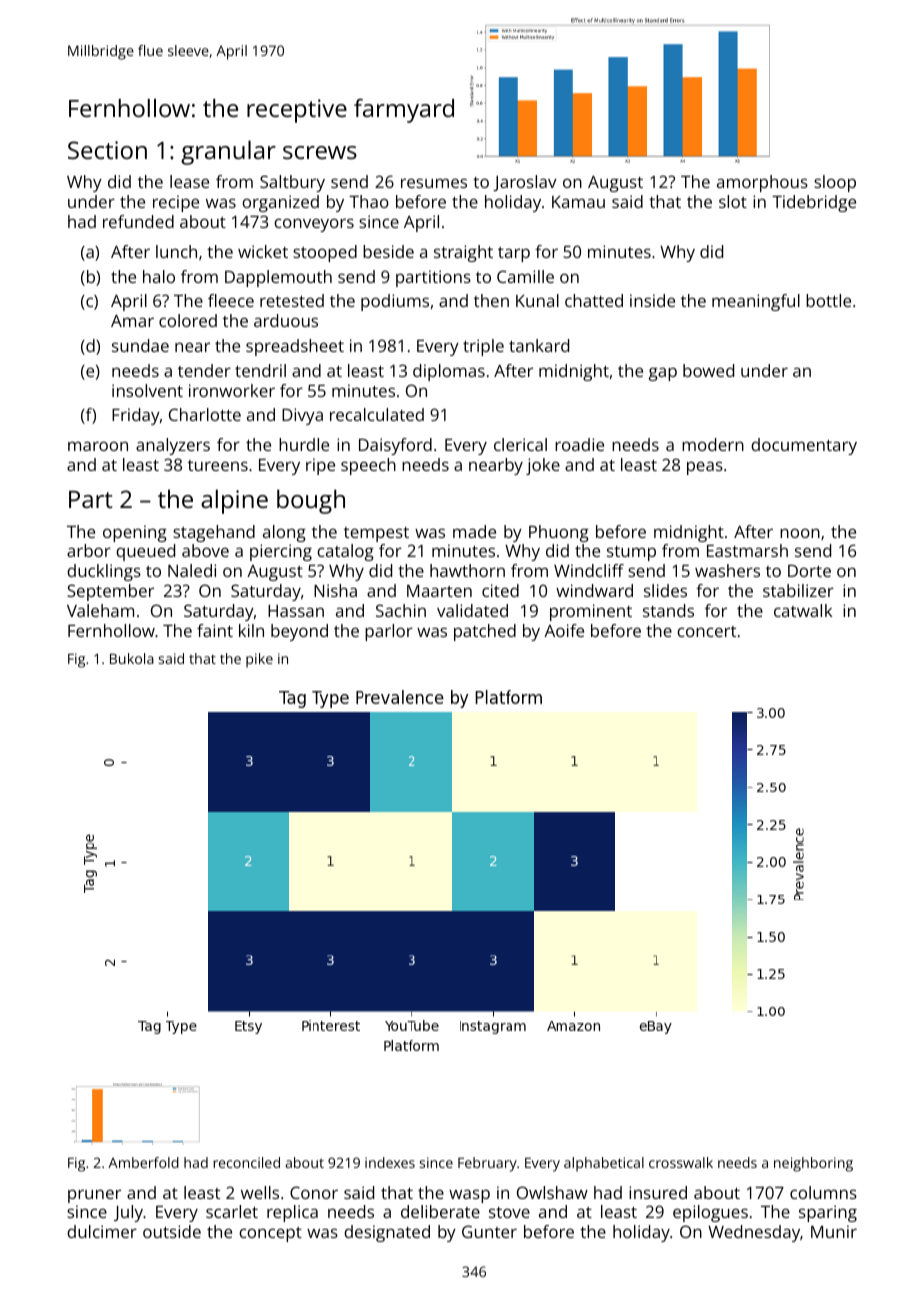  What do you see at coordinates (228, 152) in the page?
I see `granular` at bounding box center [228, 152].
